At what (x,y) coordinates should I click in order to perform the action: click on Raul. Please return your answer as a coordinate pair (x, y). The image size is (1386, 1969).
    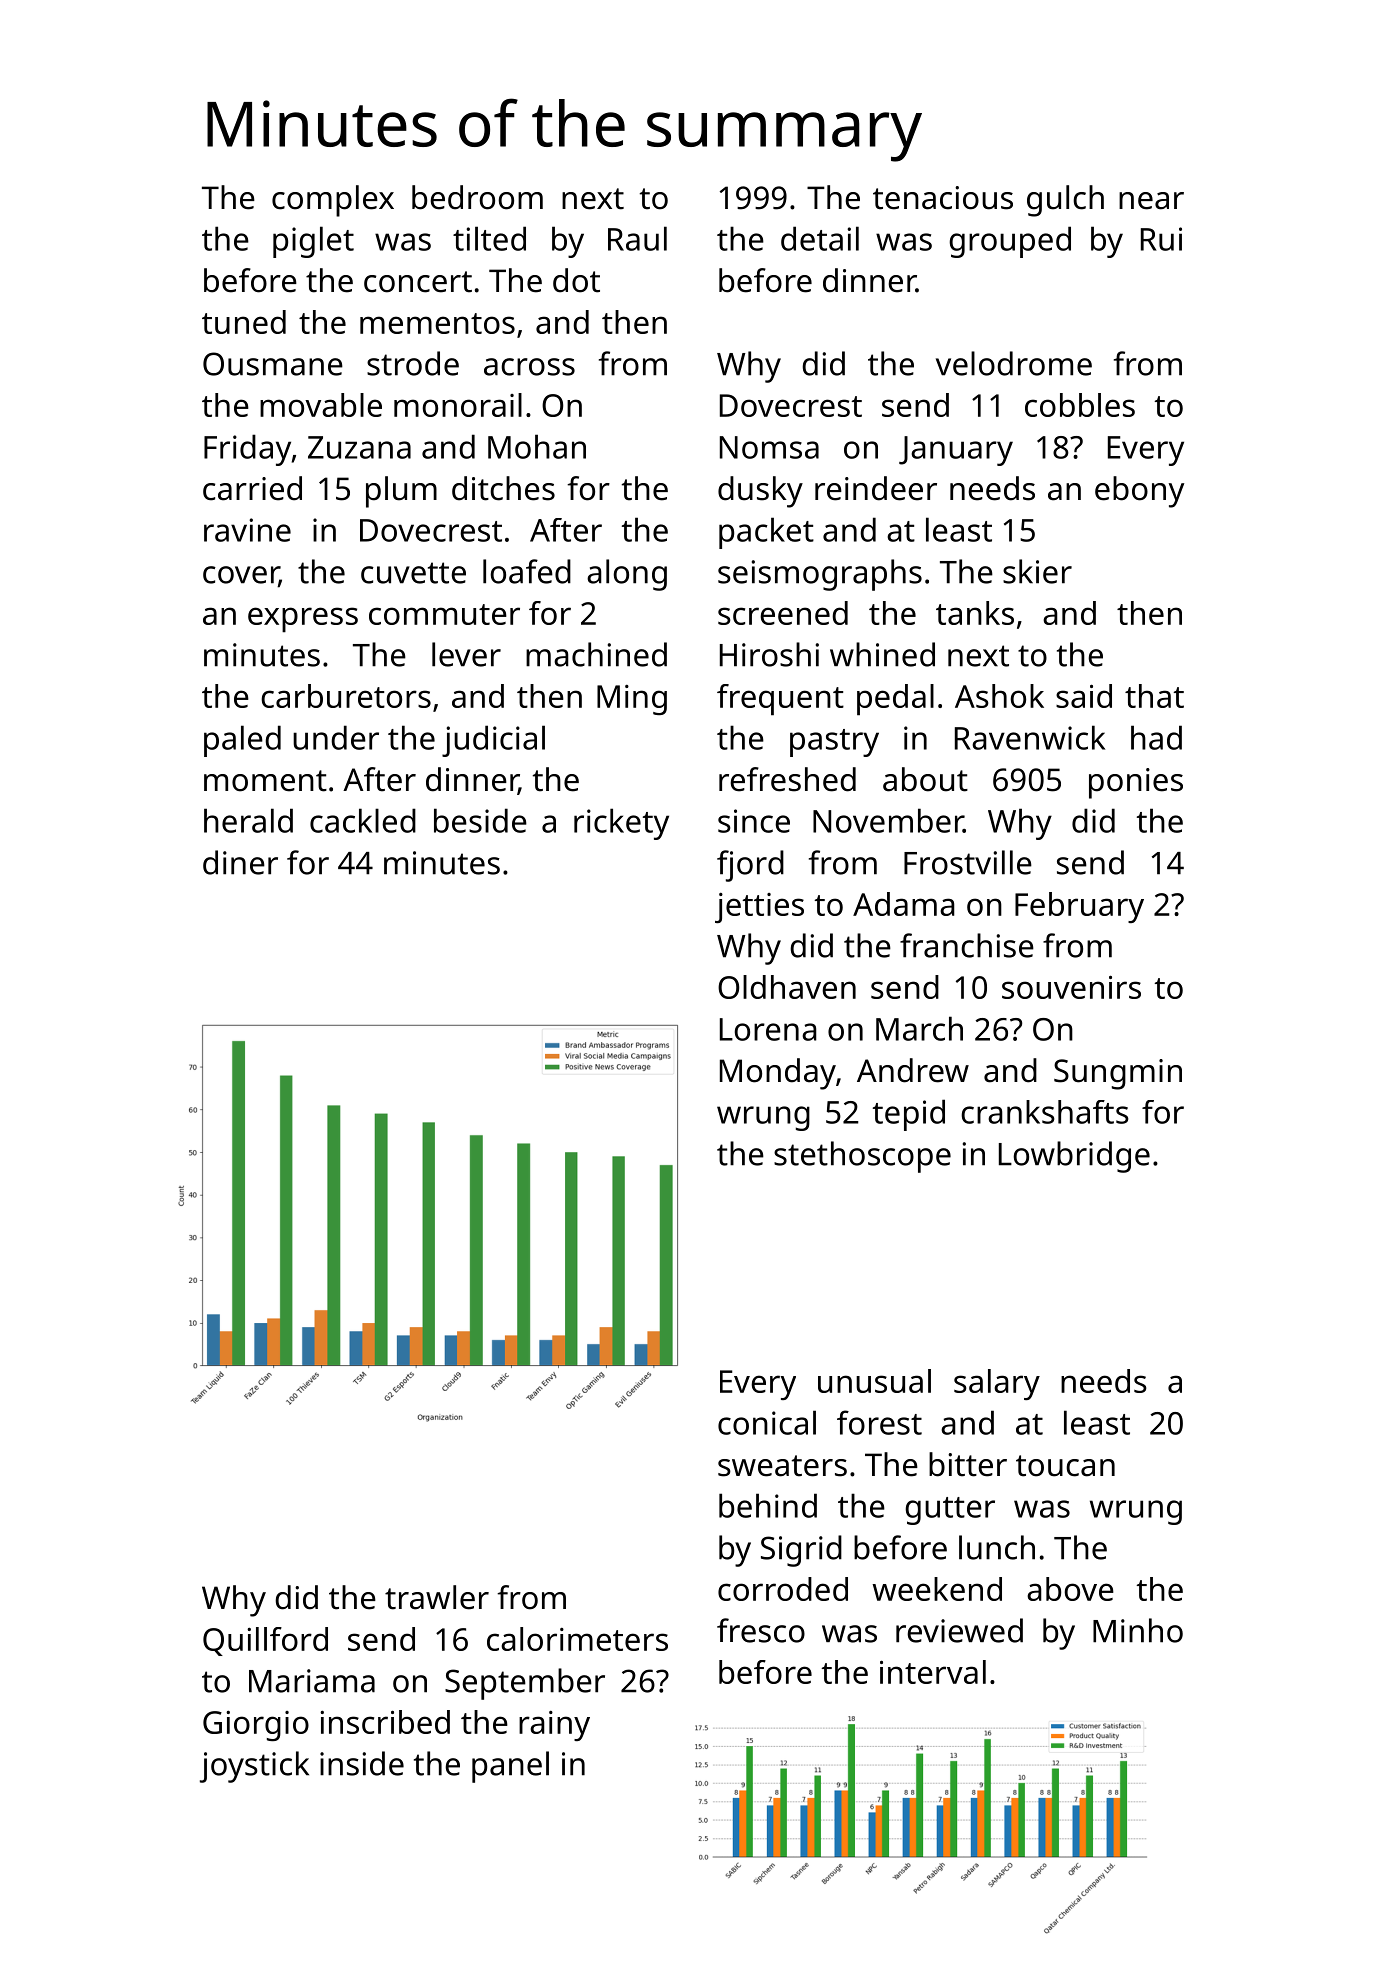
    Looking at the image, I should click on (637, 238).
